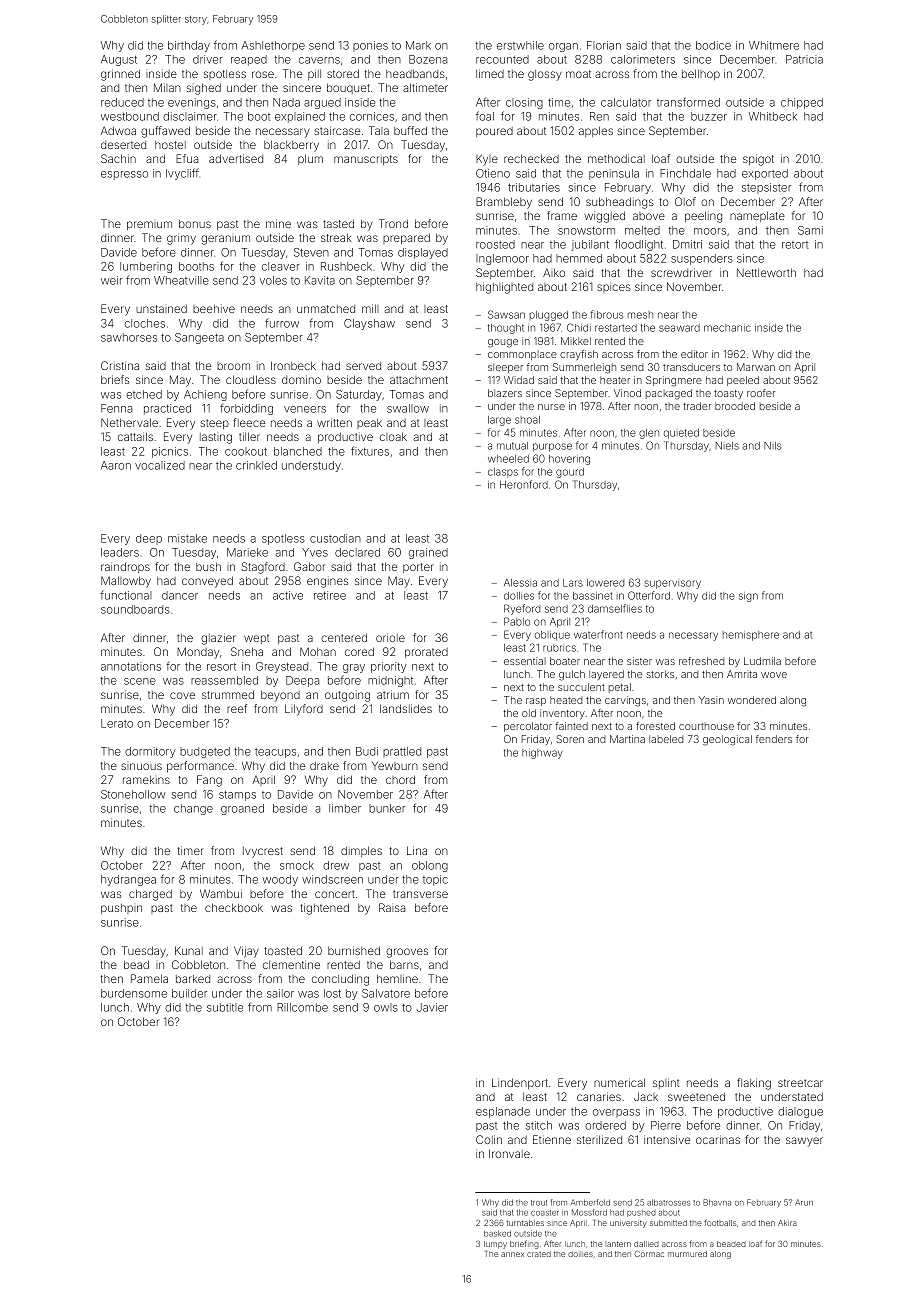  I want to click on wondered, so click(752, 700).
